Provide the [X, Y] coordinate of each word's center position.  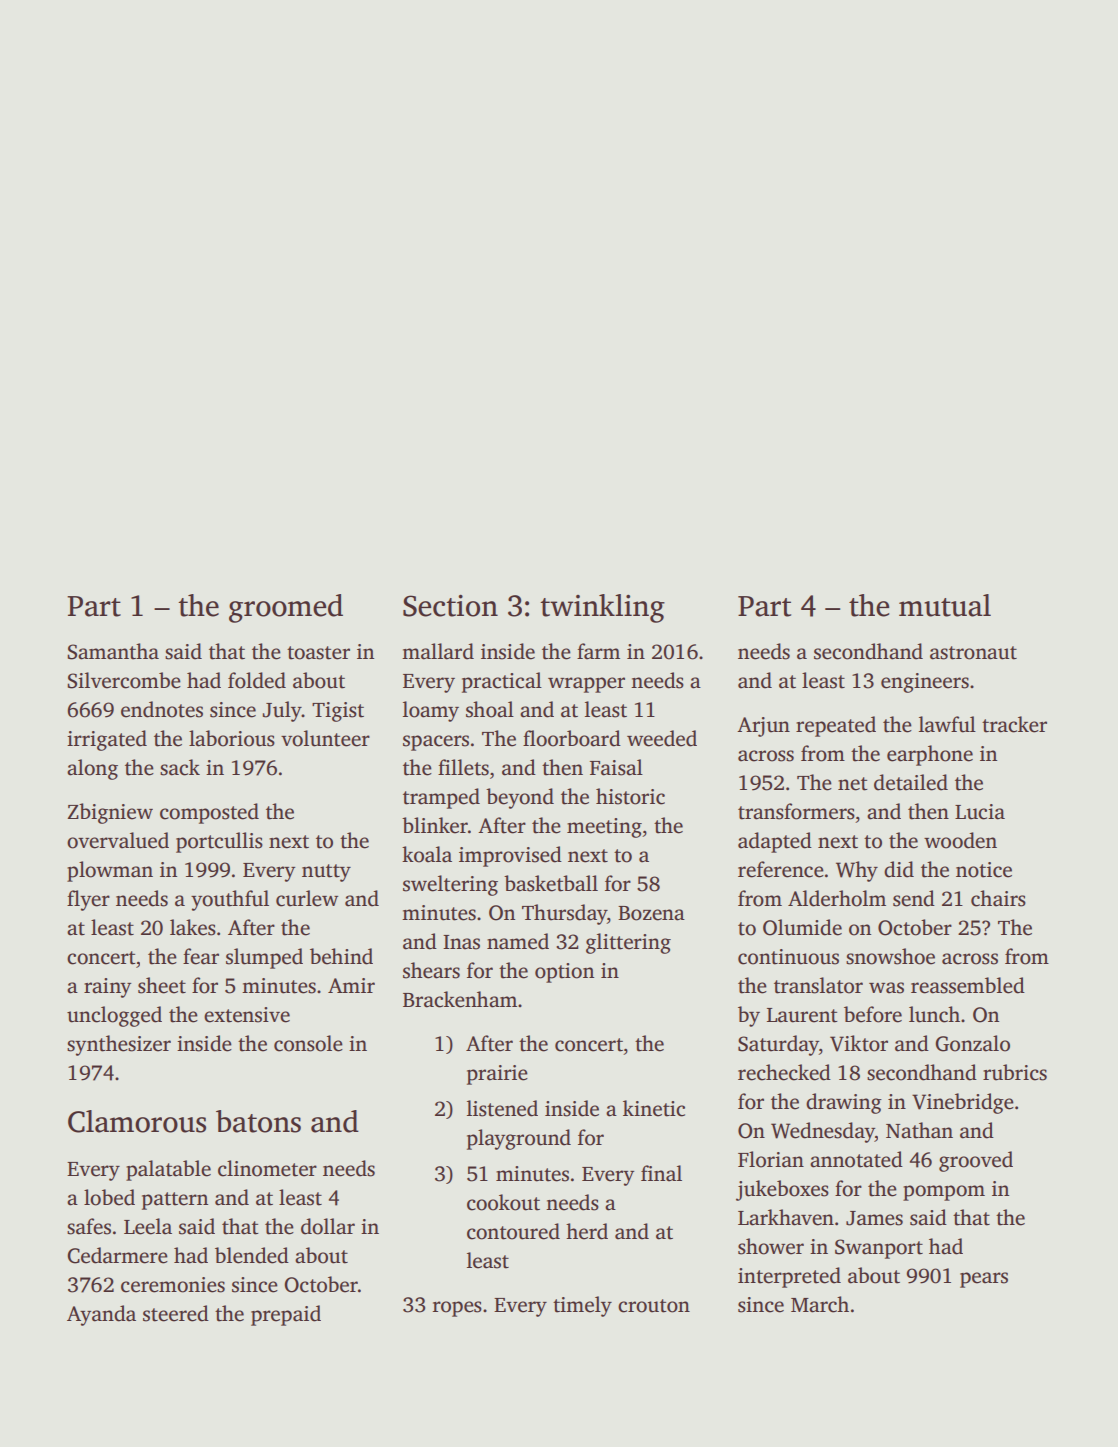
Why [857, 871]
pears [984, 1280]
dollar [328, 1226]
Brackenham [460, 999]
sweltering [450, 885]
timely [582, 1306]
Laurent [802, 1015]
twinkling [602, 608]
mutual [945, 605]
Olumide [802, 927]
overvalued [118, 840]
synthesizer [119, 1045]
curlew [307, 898]
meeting [604, 828]
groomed [286, 608]
